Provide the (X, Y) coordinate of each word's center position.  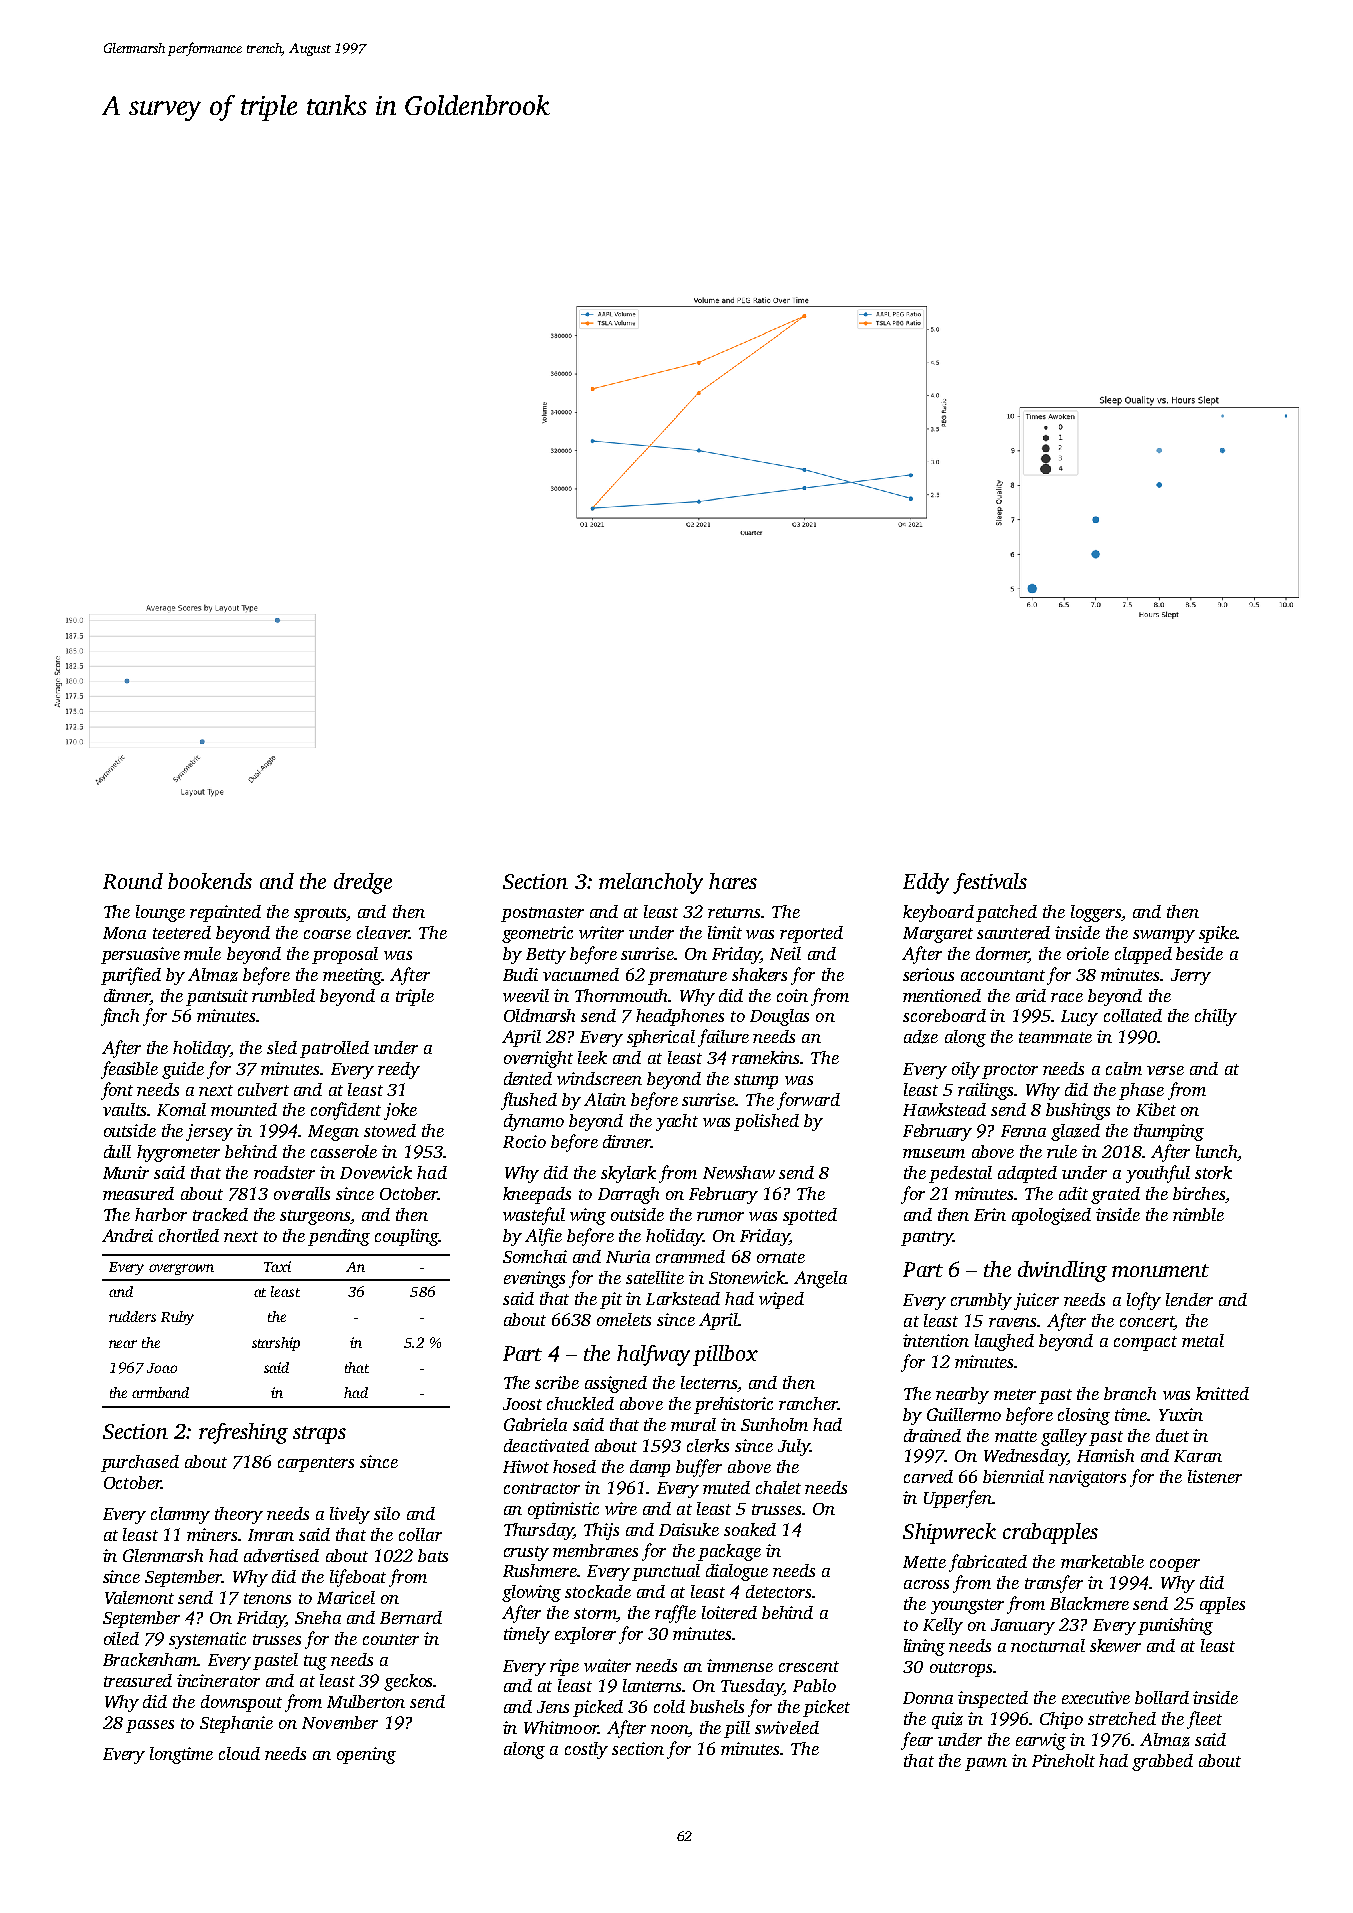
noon (669, 1729)
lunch (1216, 1151)
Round (133, 881)
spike (1217, 934)
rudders (132, 1316)
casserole (344, 1151)
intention (936, 1340)
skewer (1115, 1645)
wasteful (534, 1216)
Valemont (139, 1597)
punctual (666, 1572)
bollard (1162, 1697)
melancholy (651, 883)
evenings (534, 1279)
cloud (239, 1753)
